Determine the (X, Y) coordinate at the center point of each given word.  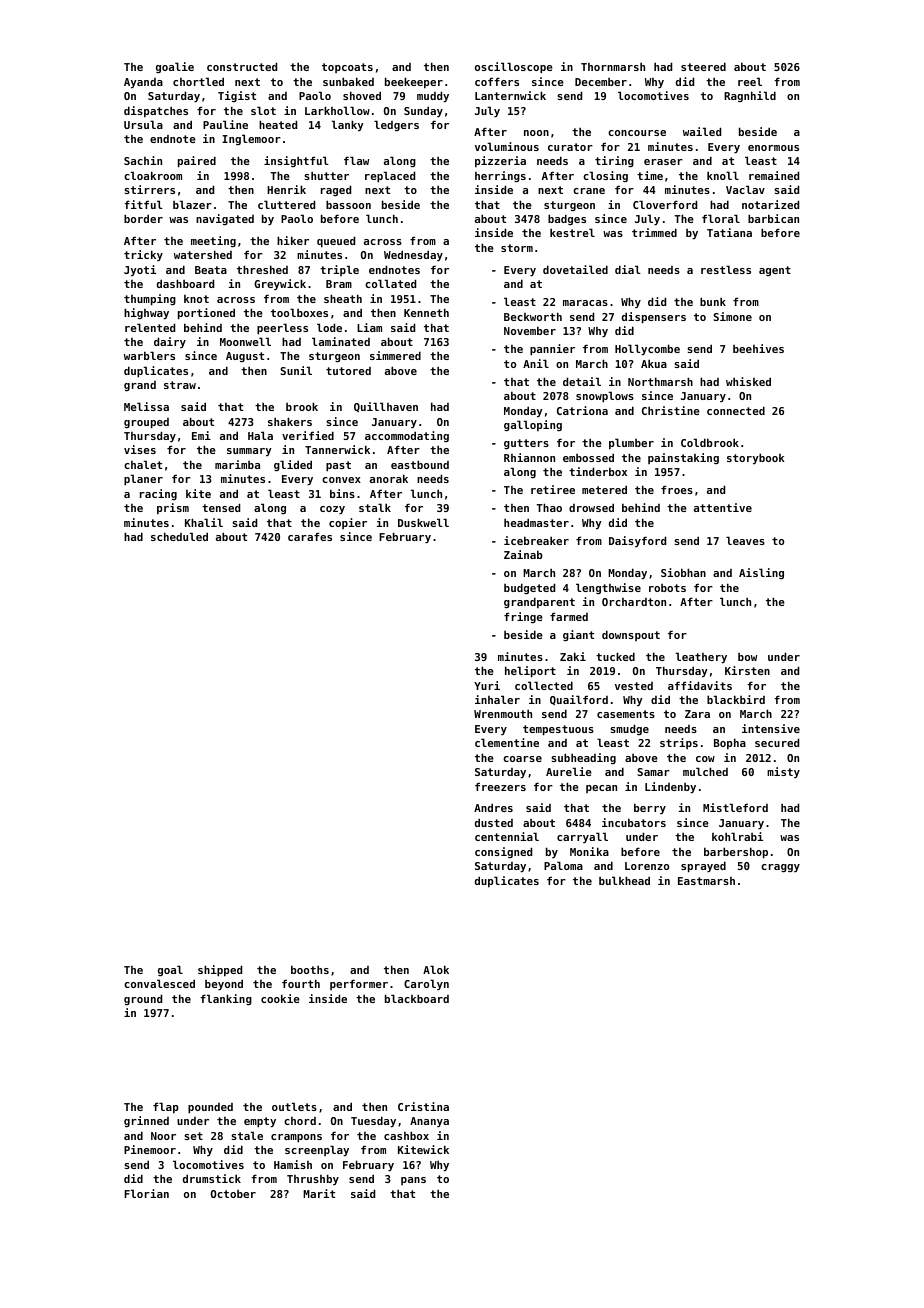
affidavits (700, 685)
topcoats (347, 68)
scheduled (179, 536)
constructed (242, 66)
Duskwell (423, 522)
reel (750, 81)
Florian (146, 1193)
